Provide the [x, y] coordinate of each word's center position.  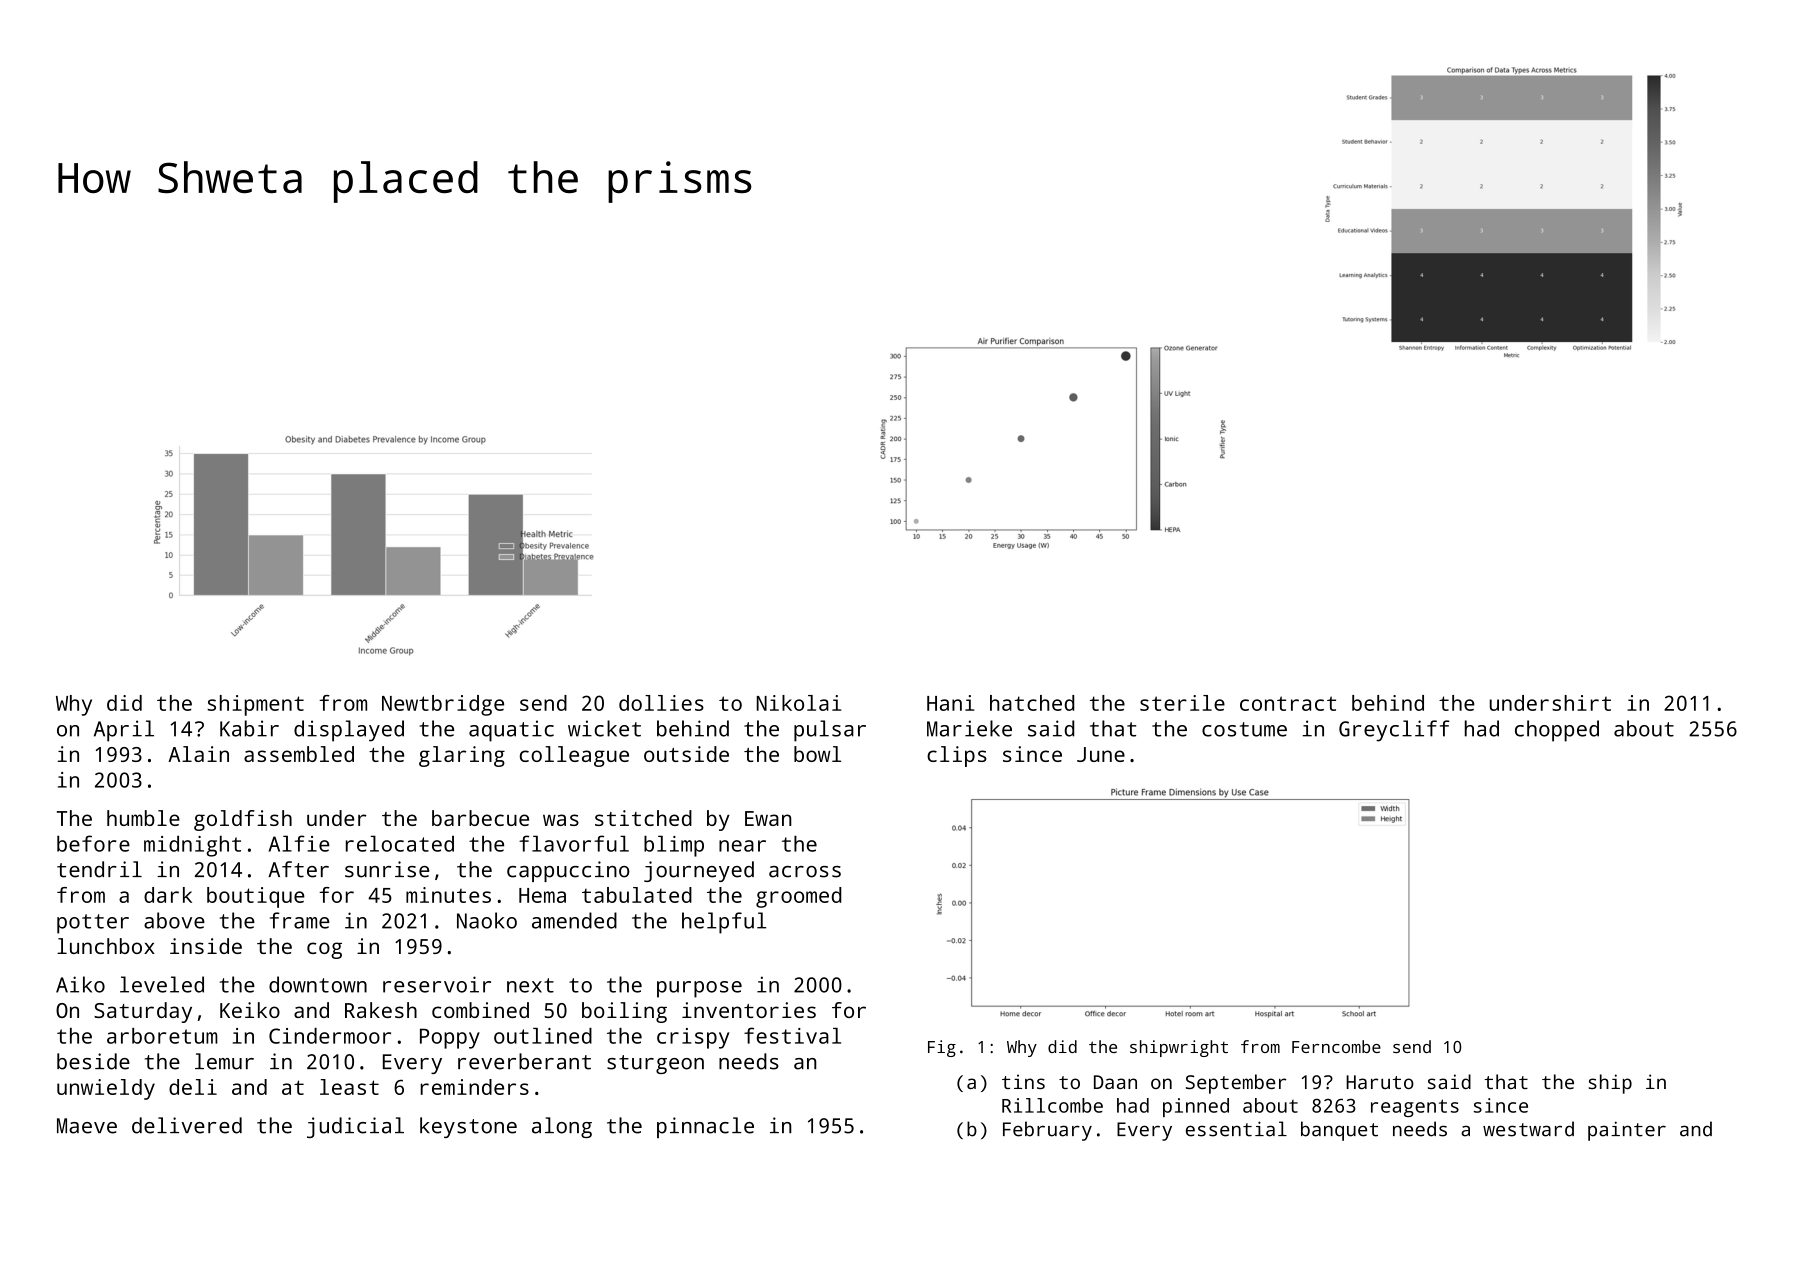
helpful [724, 923]
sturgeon [655, 1064]
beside [93, 1061]
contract [1288, 703]
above [174, 920]
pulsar [830, 731]
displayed [349, 731]
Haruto [1380, 1082]
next [530, 985]
